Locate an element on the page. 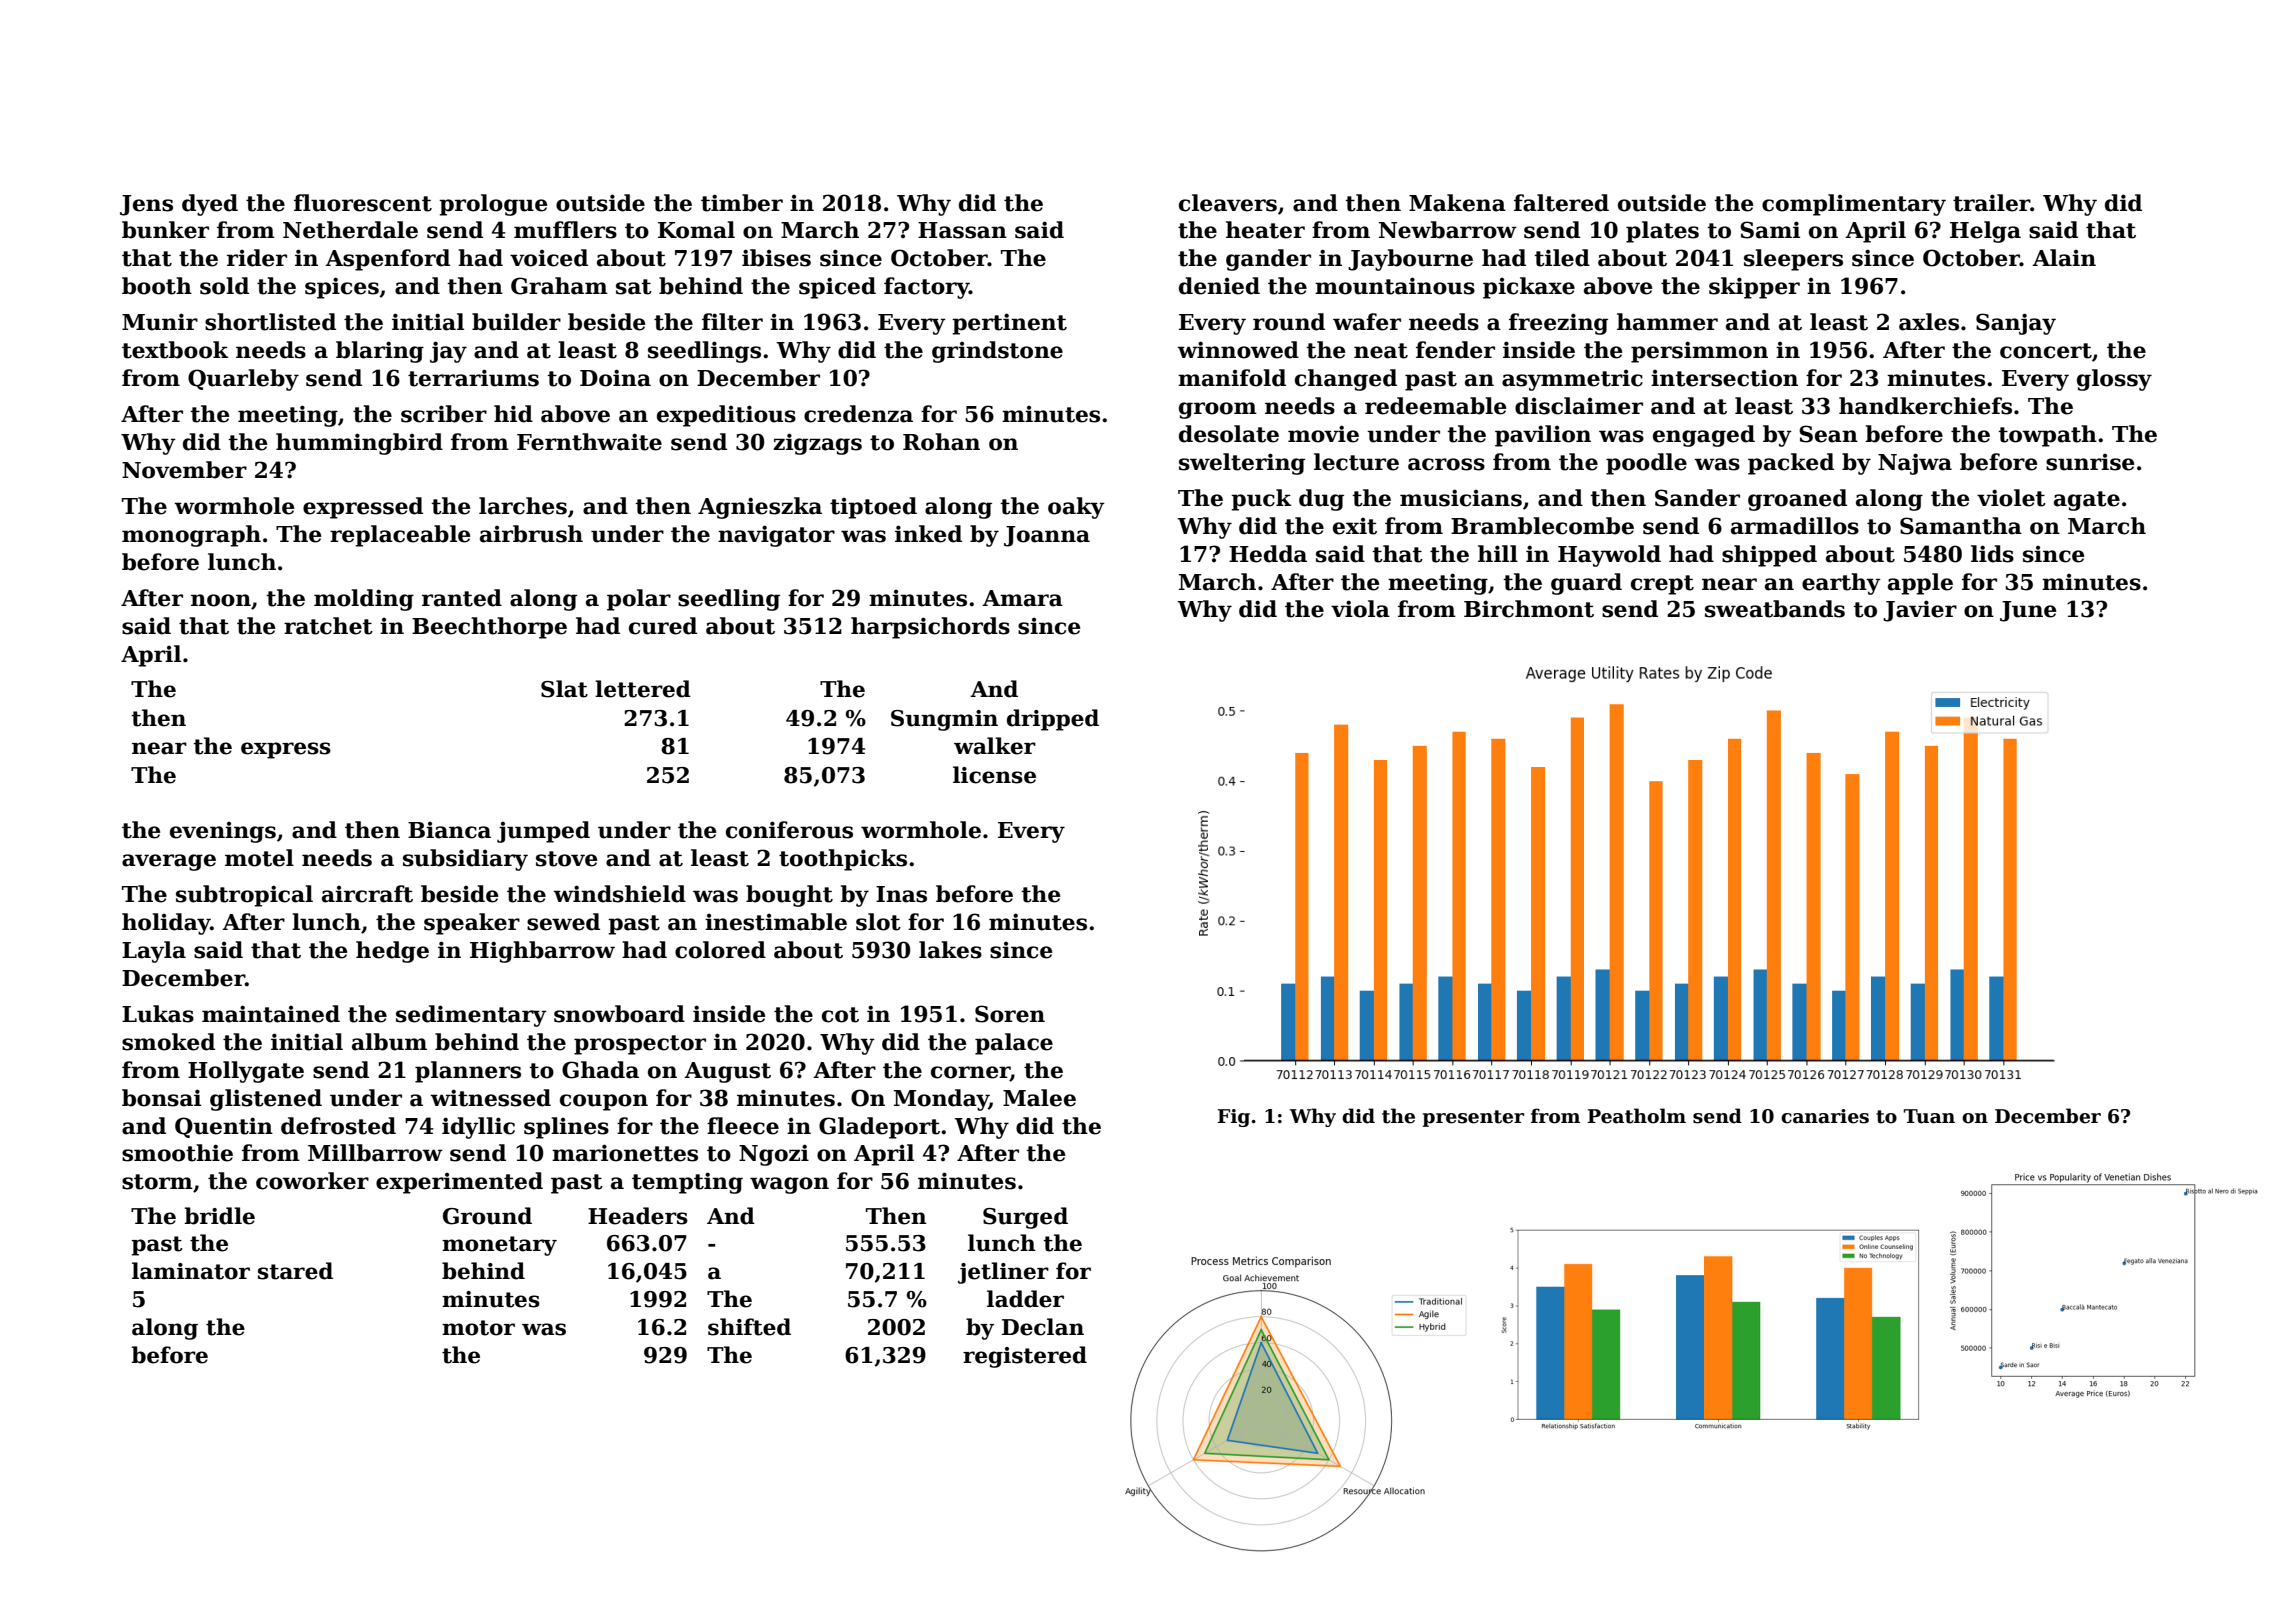  Hassan is located at coordinates (962, 230).
